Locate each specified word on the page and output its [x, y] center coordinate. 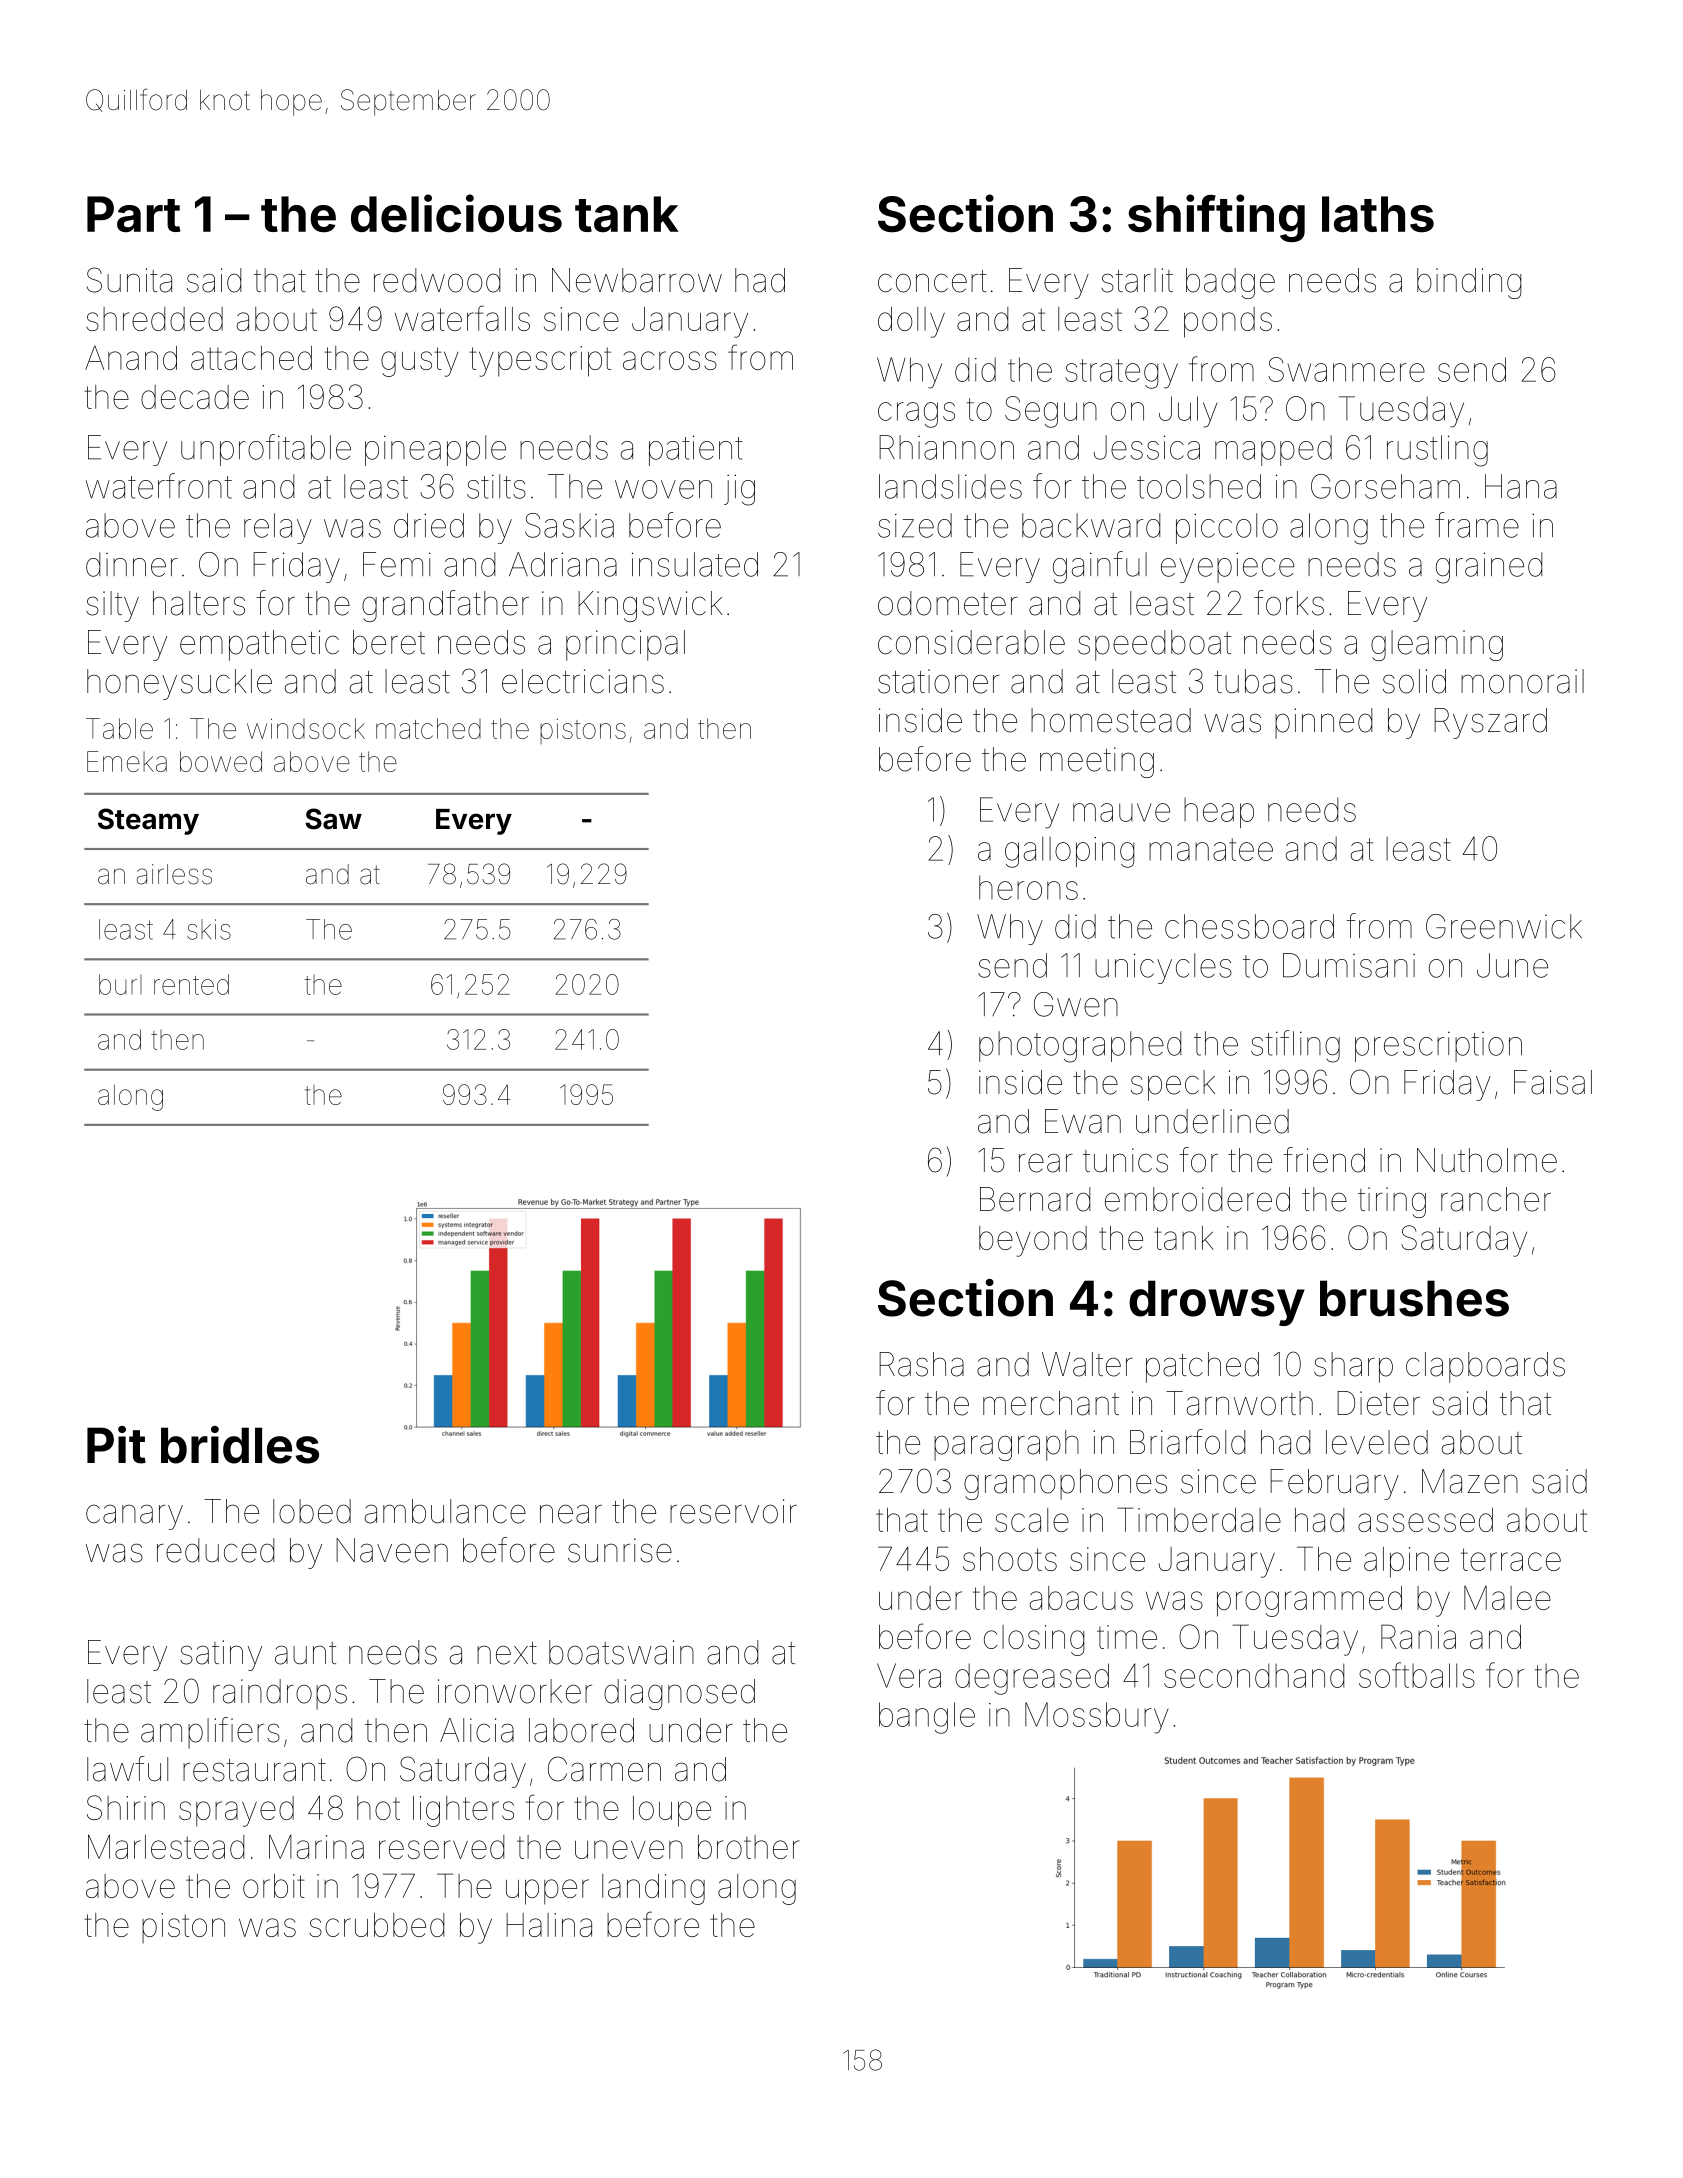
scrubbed [376, 1925]
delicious [456, 213]
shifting [1216, 218]
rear [1046, 1163]
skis [209, 929]
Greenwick [1504, 926]
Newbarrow [637, 280]
